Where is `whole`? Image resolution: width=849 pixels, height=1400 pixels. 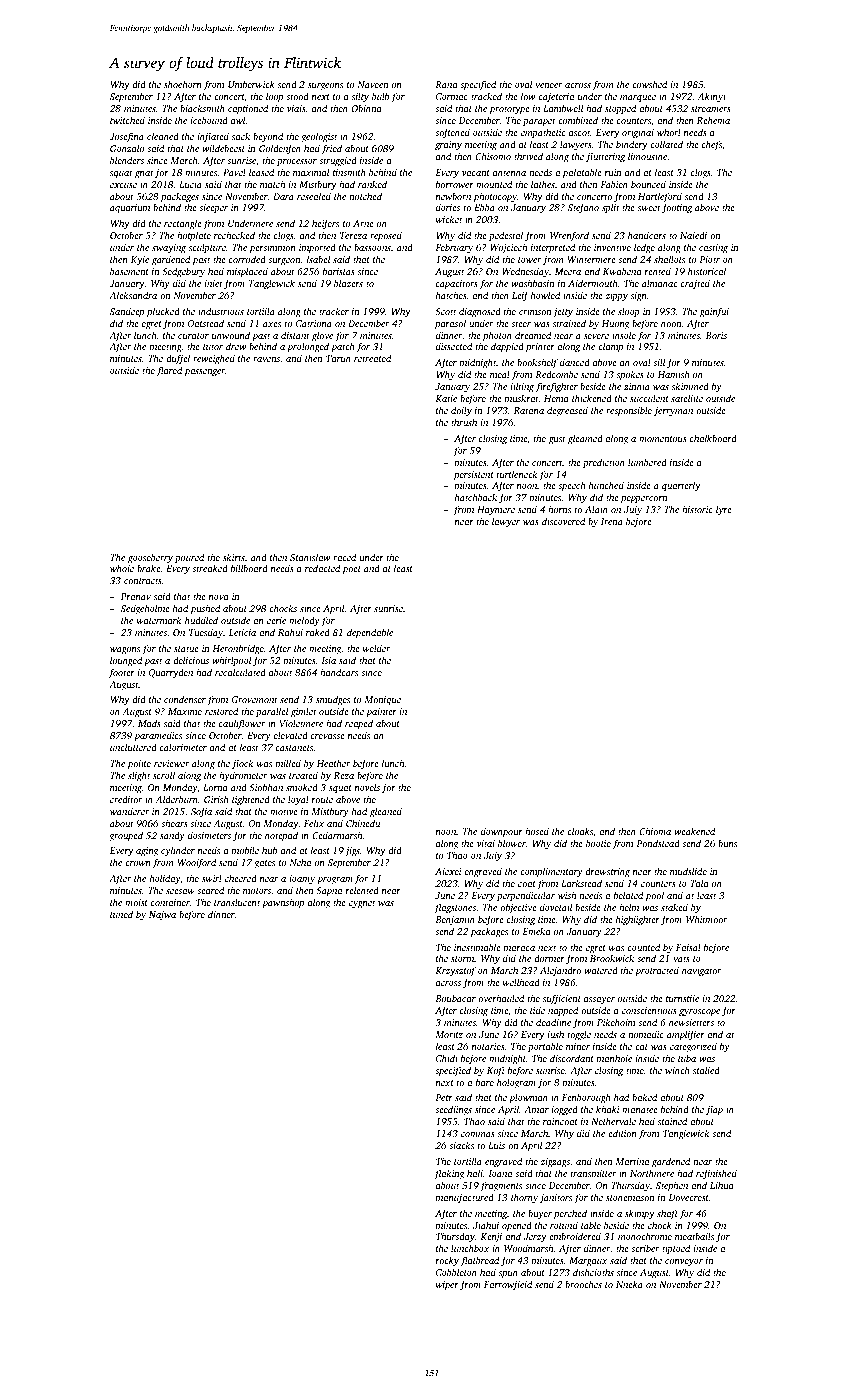 whole is located at coordinates (122, 568).
